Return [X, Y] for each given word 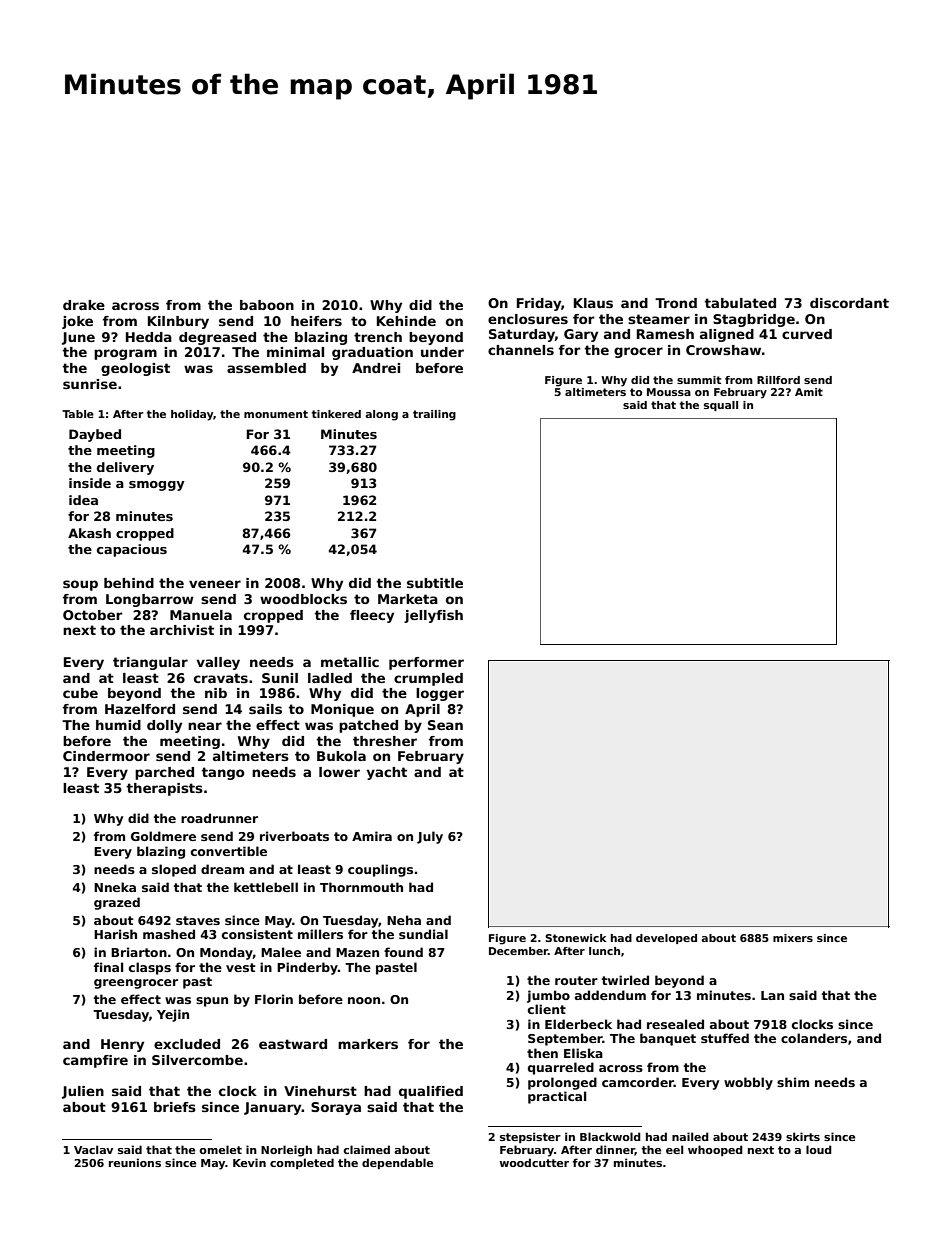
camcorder [638, 1082]
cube [80, 693]
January [273, 1108]
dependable [397, 1163]
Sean [445, 725]
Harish [115, 934]
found [403, 952]
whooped [715, 1150]
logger [440, 694]
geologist [135, 369]
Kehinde [406, 321]
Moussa [669, 392]
